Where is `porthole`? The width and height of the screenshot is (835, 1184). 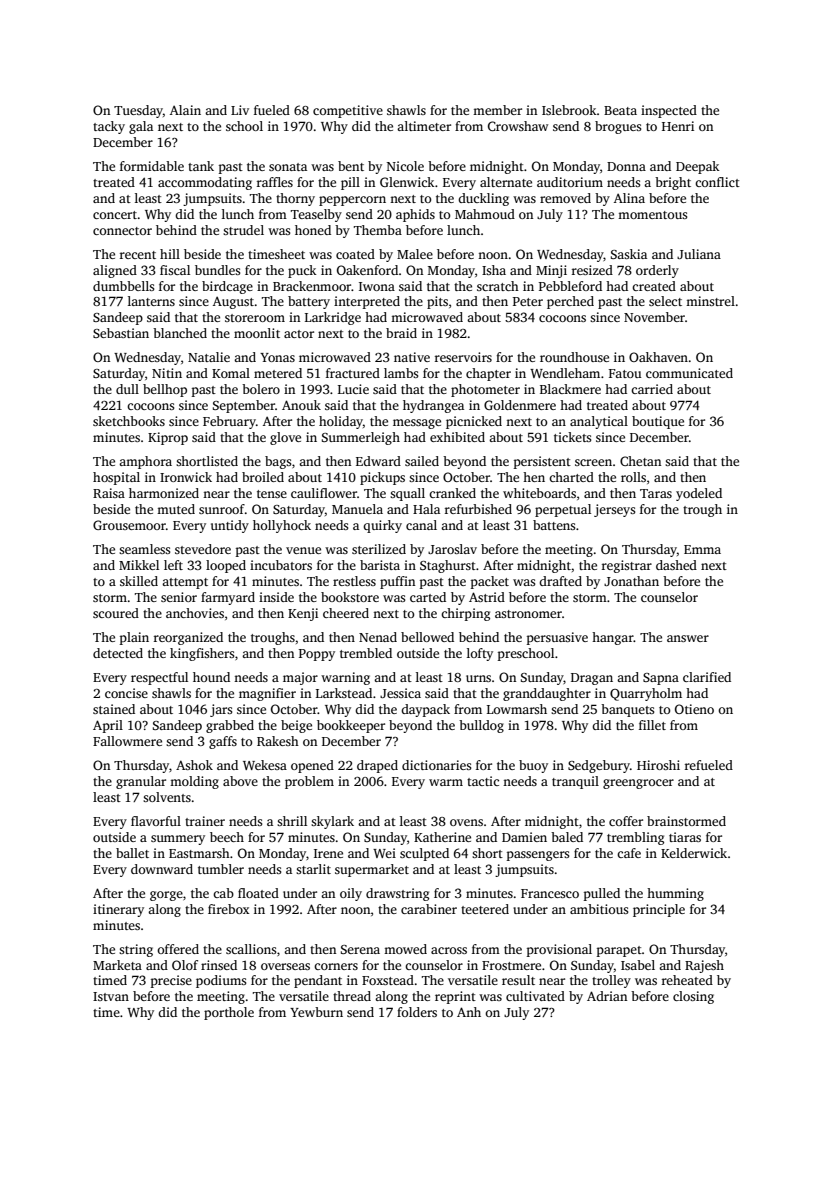
porthole is located at coordinates (229, 1013).
